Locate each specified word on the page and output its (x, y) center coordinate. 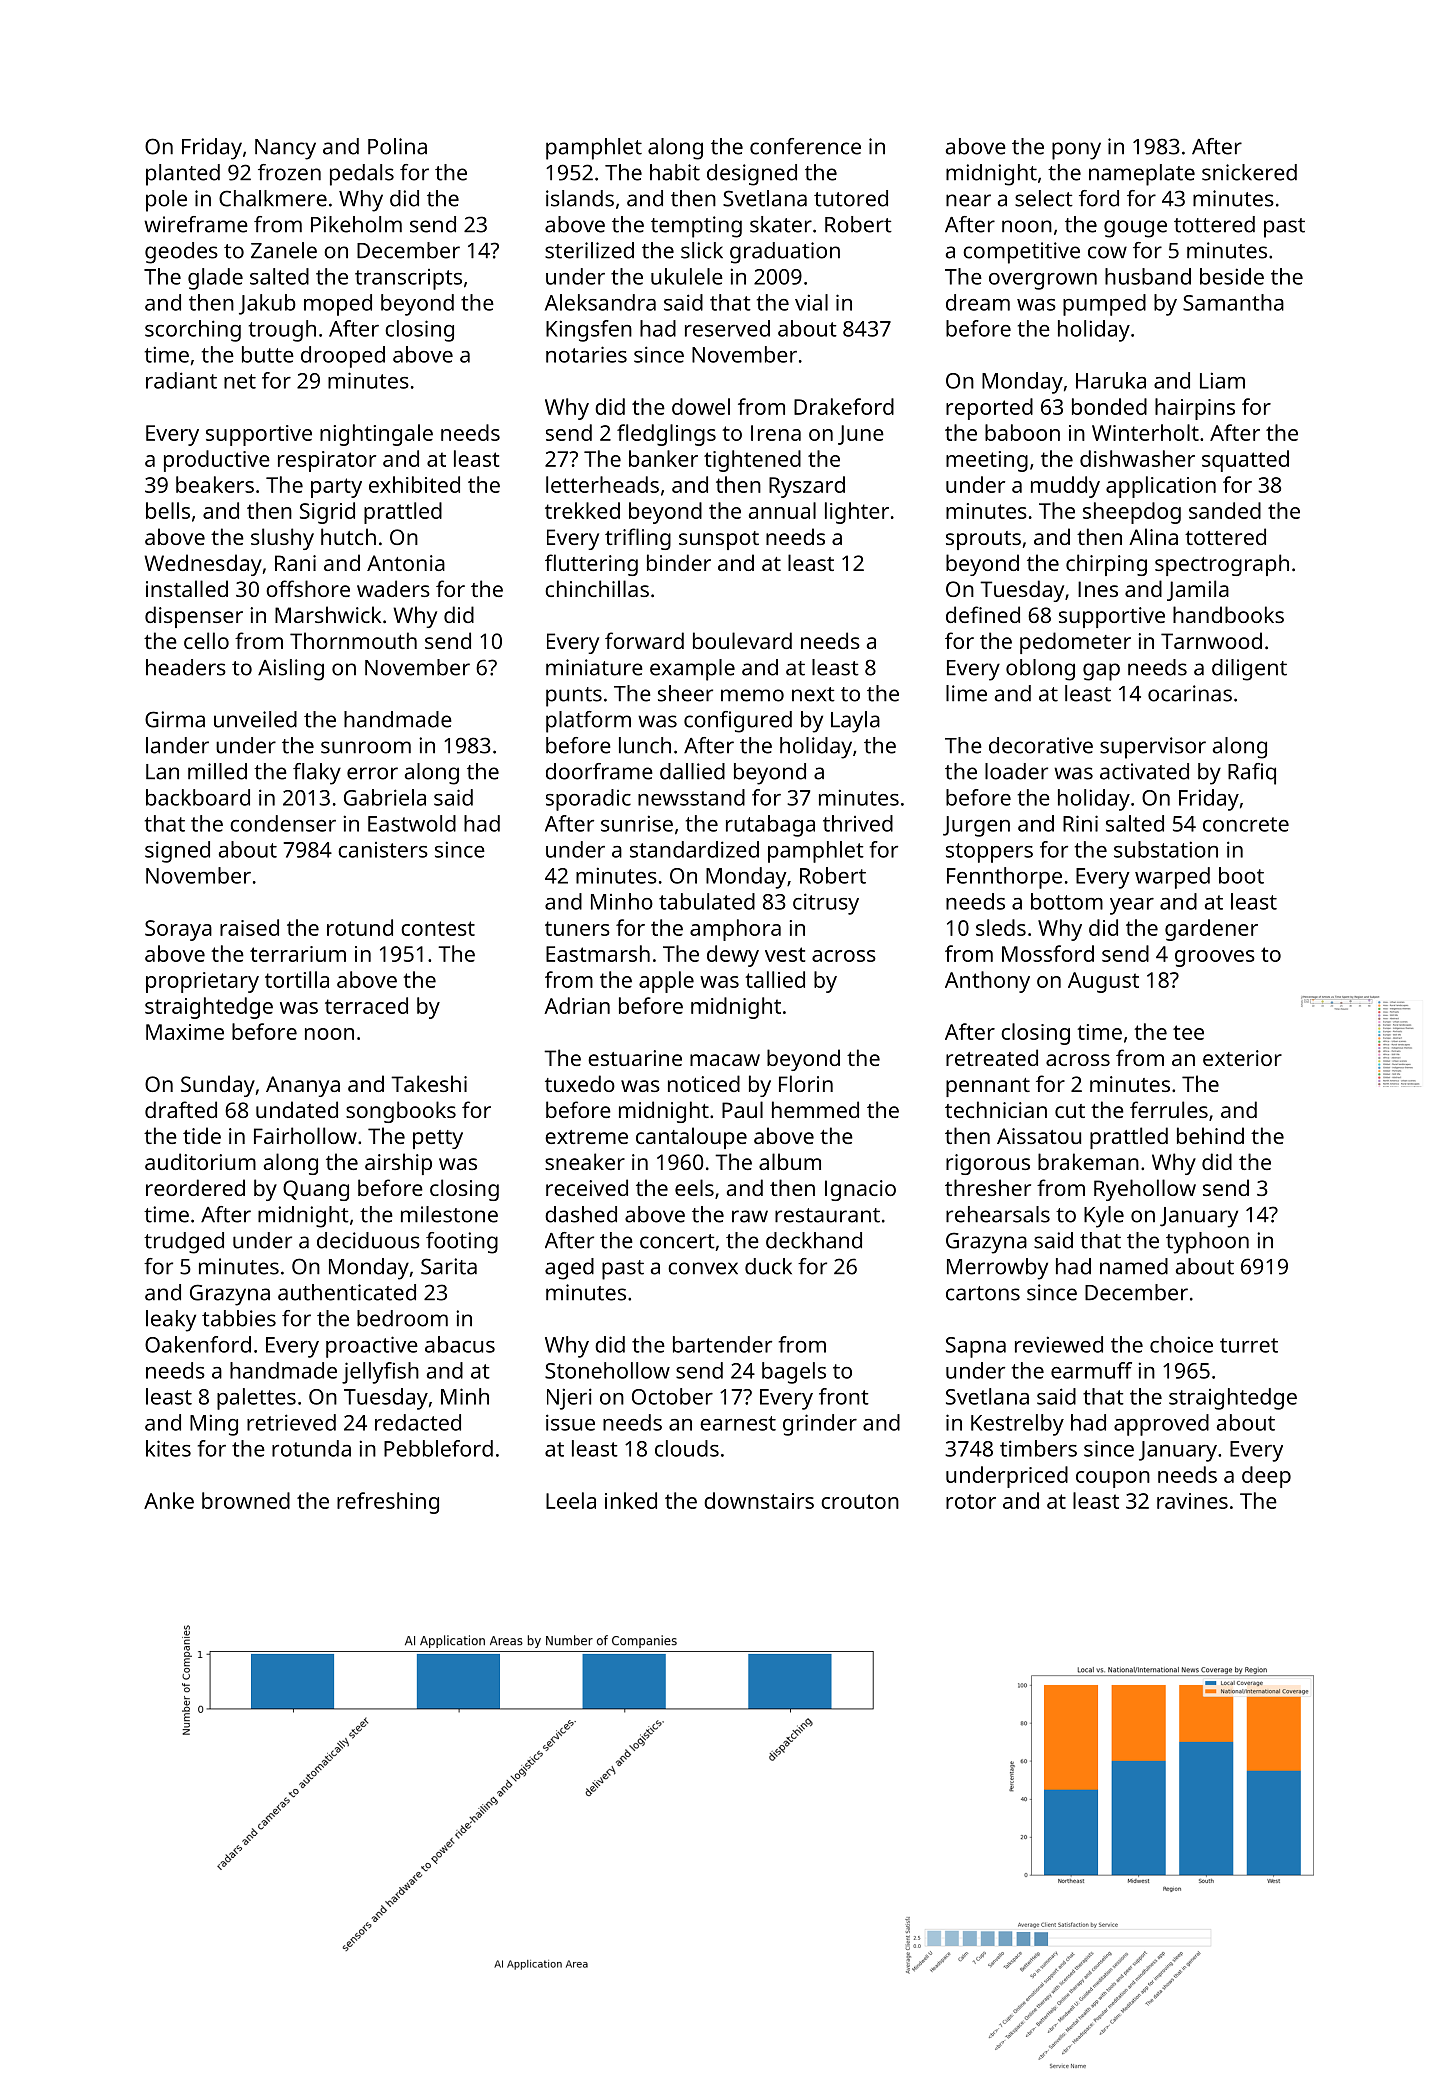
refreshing (388, 1503)
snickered (1249, 172)
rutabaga (770, 826)
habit (675, 172)
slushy (282, 539)
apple (666, 982)
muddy (1065, 487)
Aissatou (1039, 1136)
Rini (1080, 823)
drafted (181, 1109)
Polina (397, 146)
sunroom (366, 747)
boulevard (742, 640)
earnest (738, 1423)
